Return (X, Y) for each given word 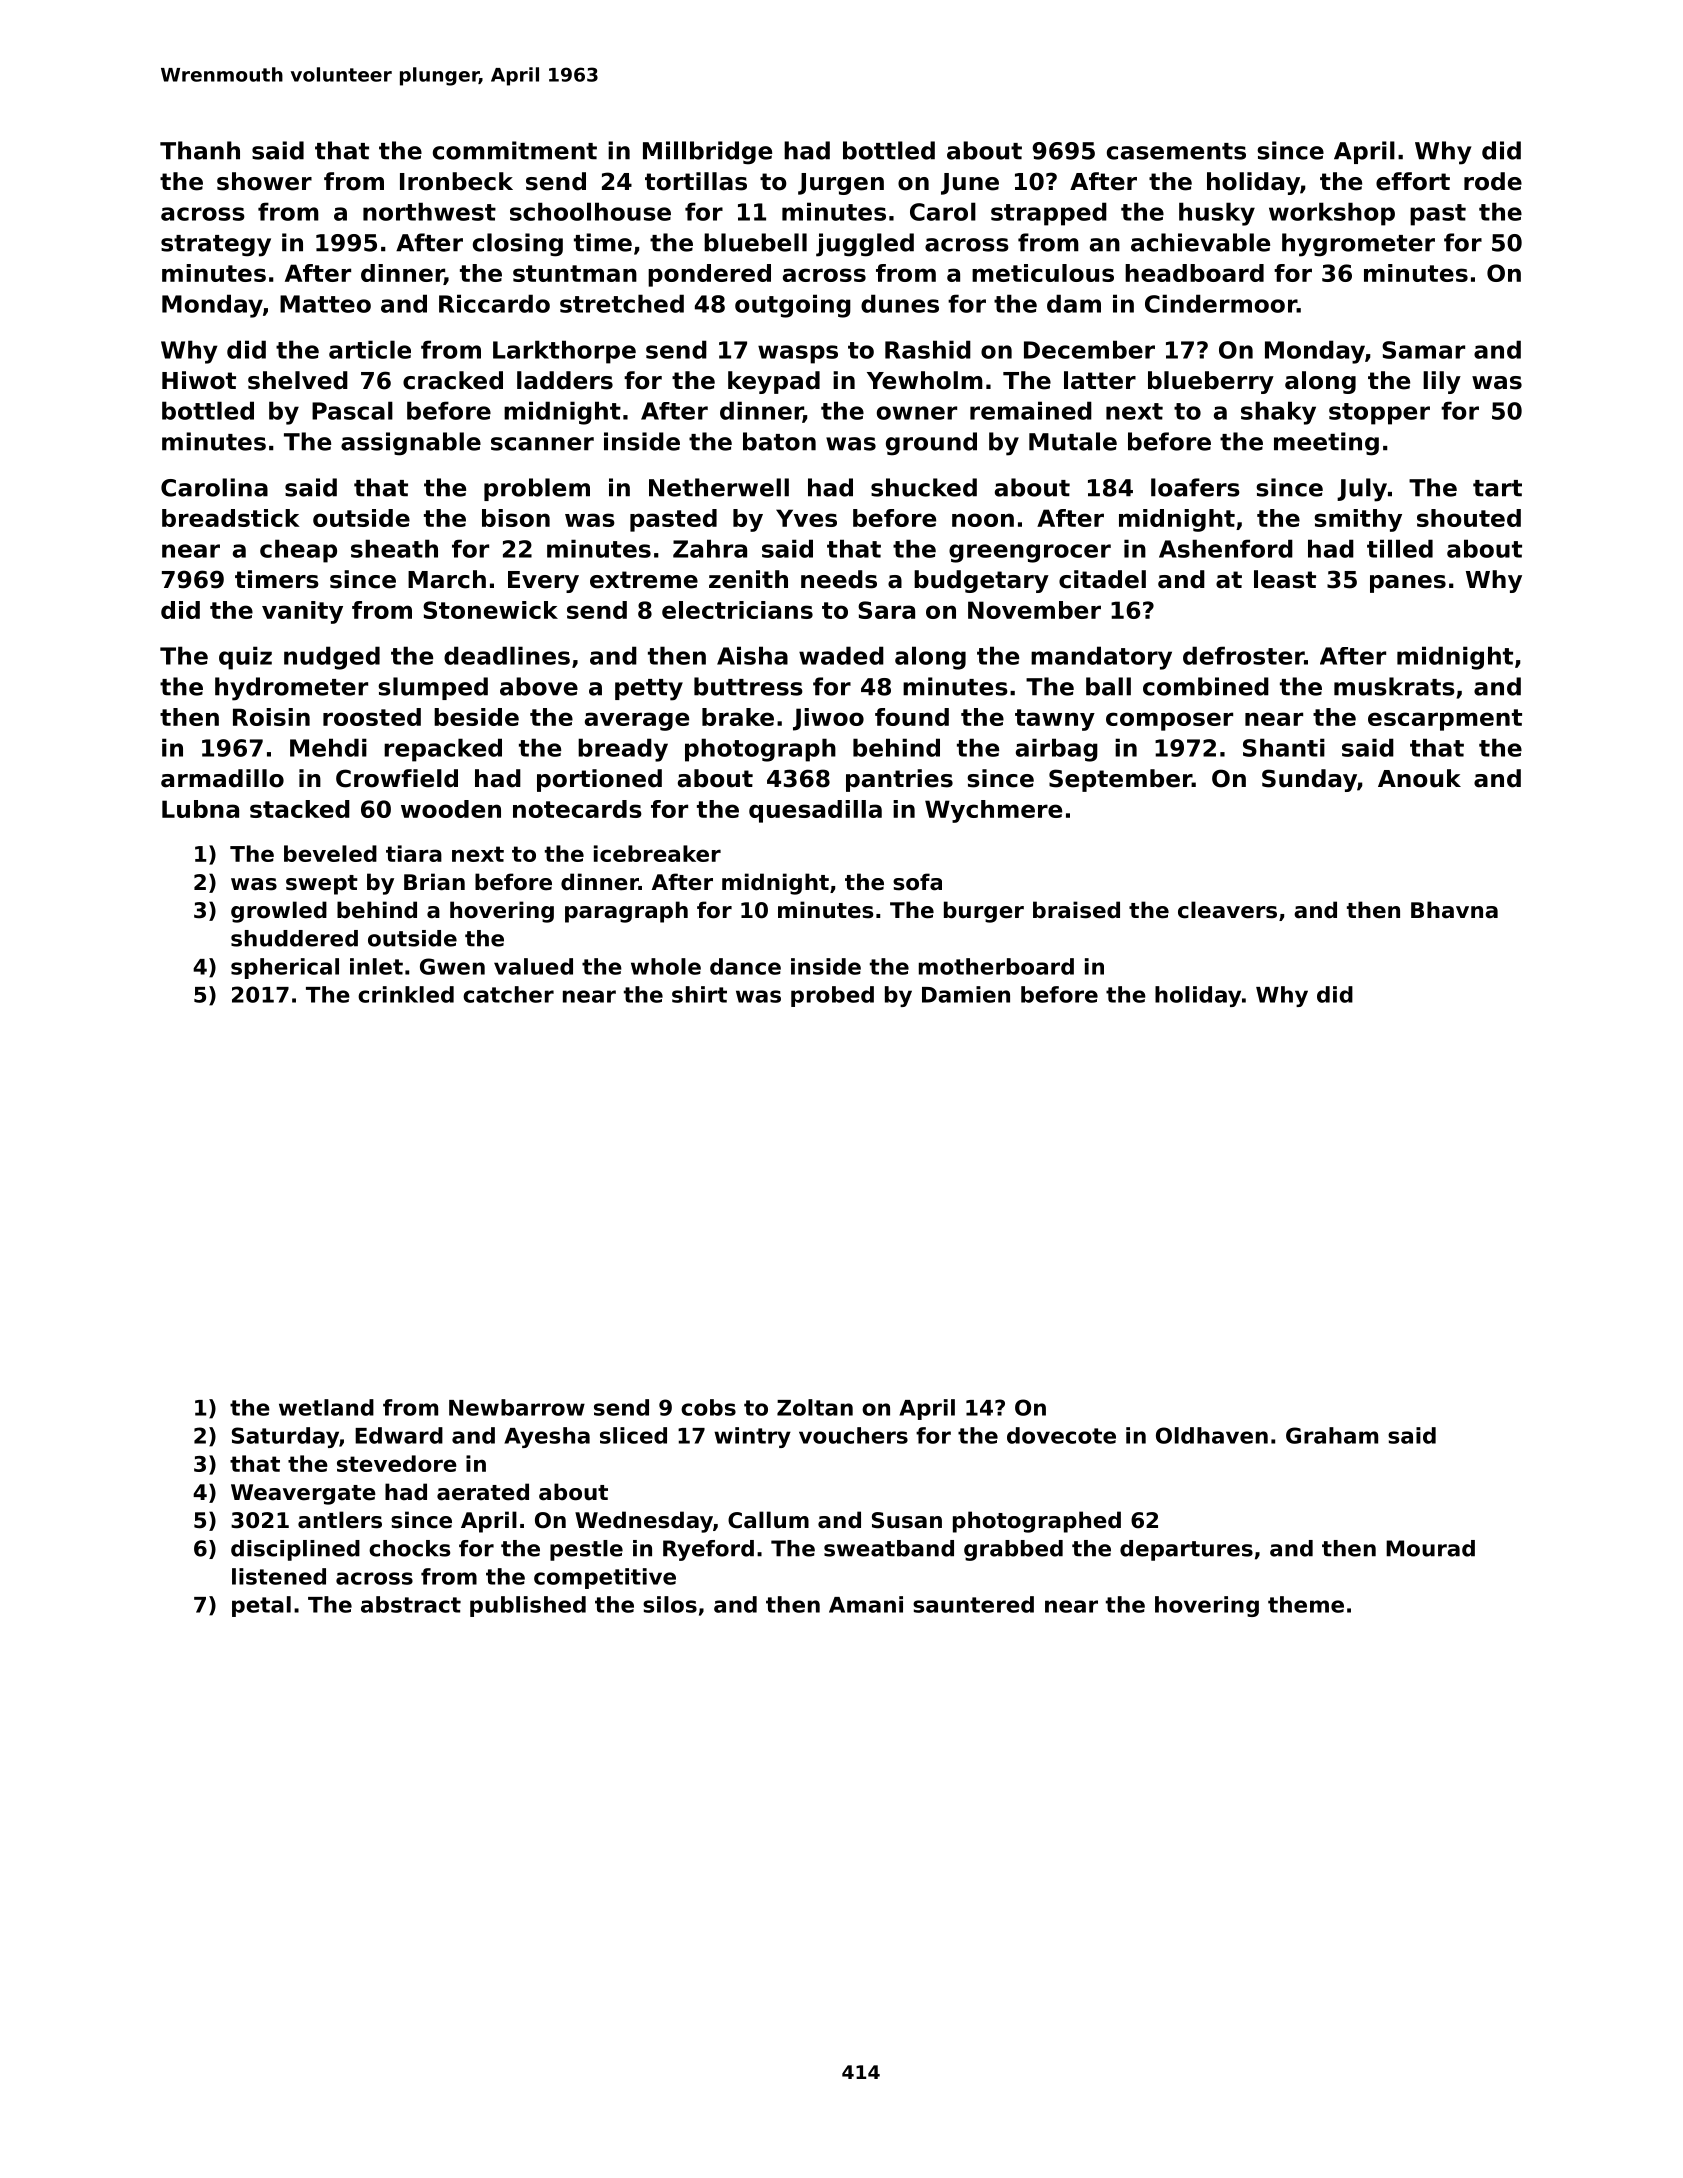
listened (279, 1576)
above (539, 686)
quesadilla (815, 811)
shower (264, 181)
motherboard (996, 966)
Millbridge (707, 153)
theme (1306, 1604)
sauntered (973, 1604)
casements (1176, 151)
